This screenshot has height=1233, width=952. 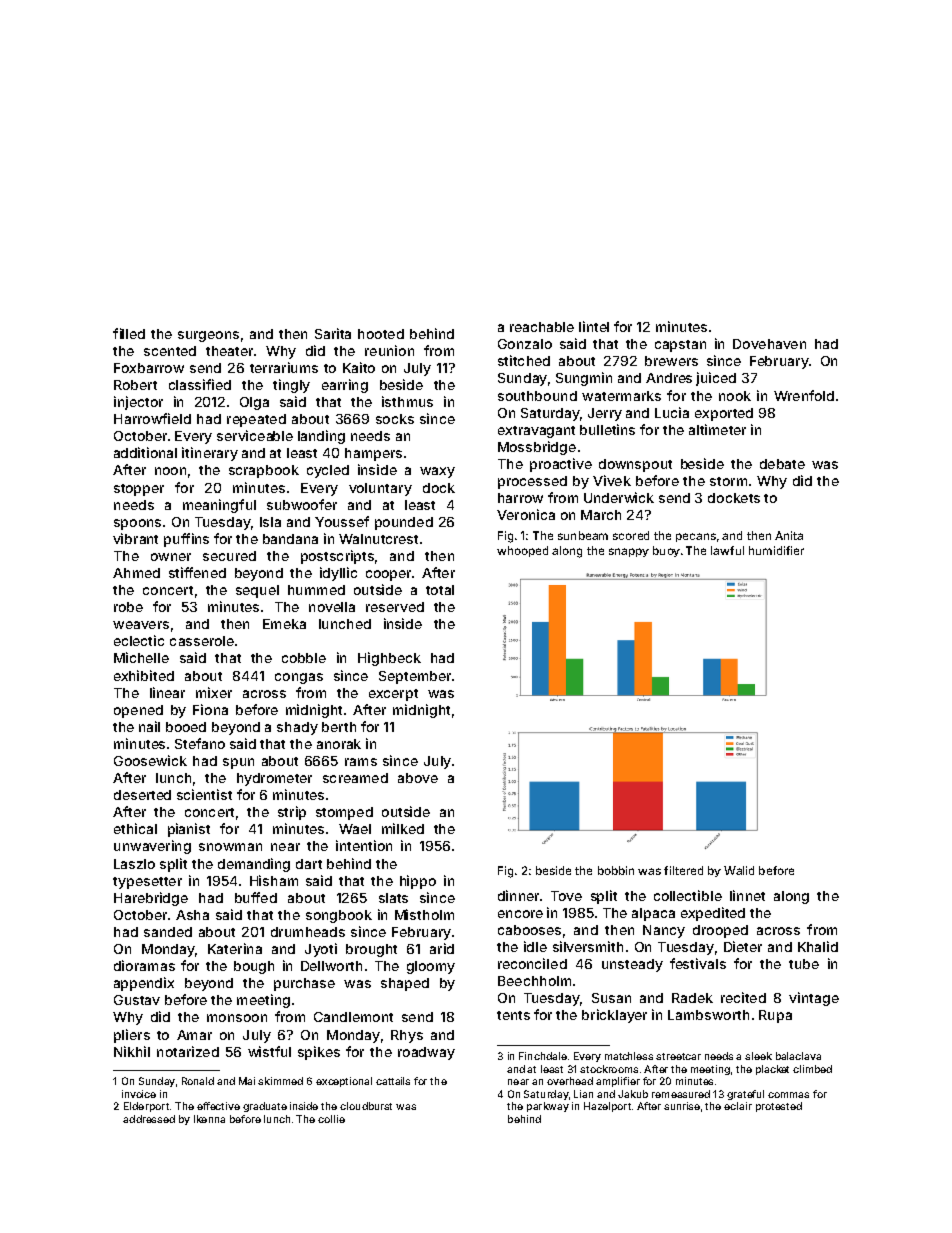 I want to click on balaclava, so click(x=798, y=1056).
